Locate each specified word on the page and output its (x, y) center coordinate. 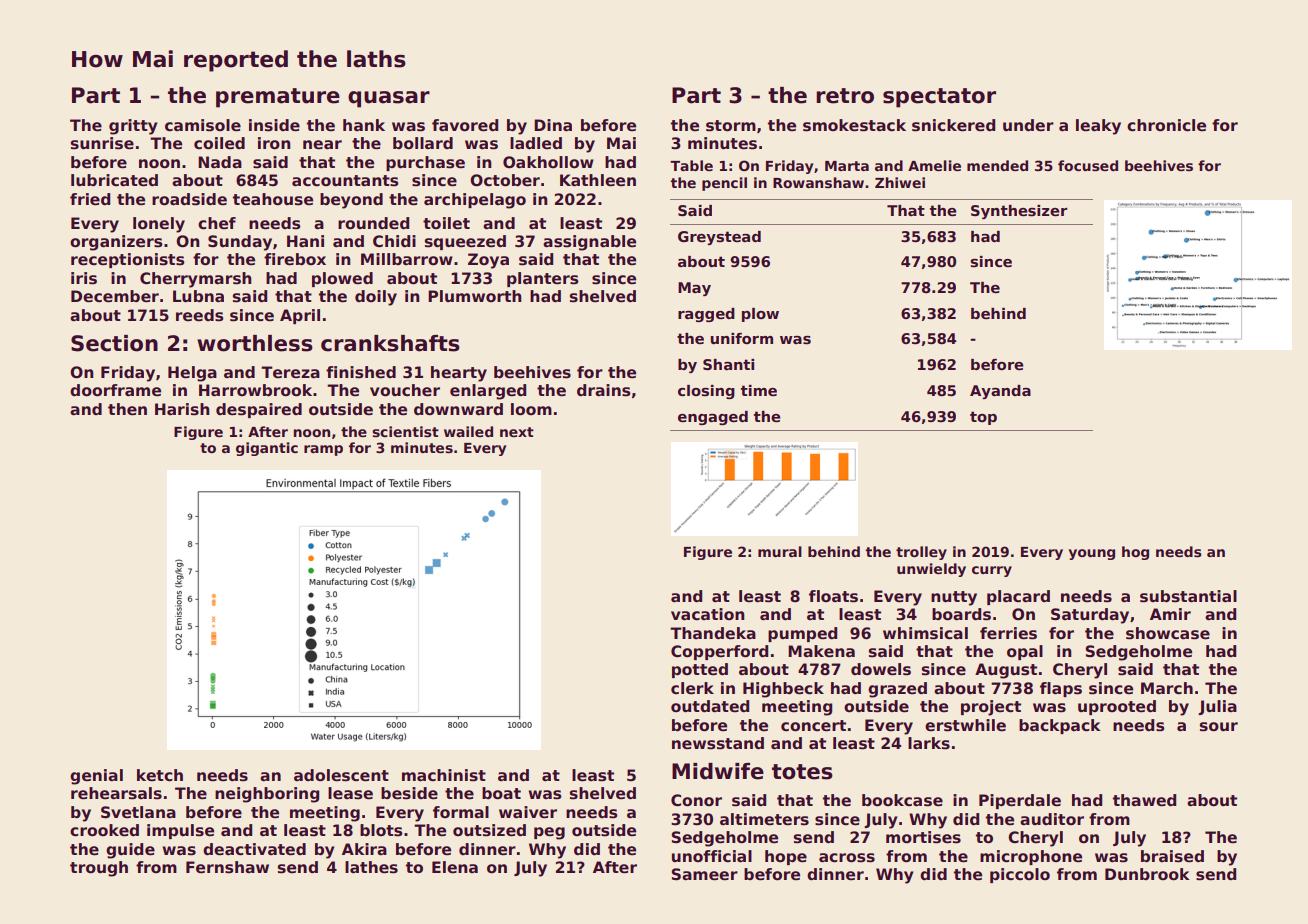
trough (99, 869)
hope (786, 857)
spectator (939, 98)
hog (1135, 553)
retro (845, 96)
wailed (468, 431)
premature (278, 98)
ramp (323, 450)
